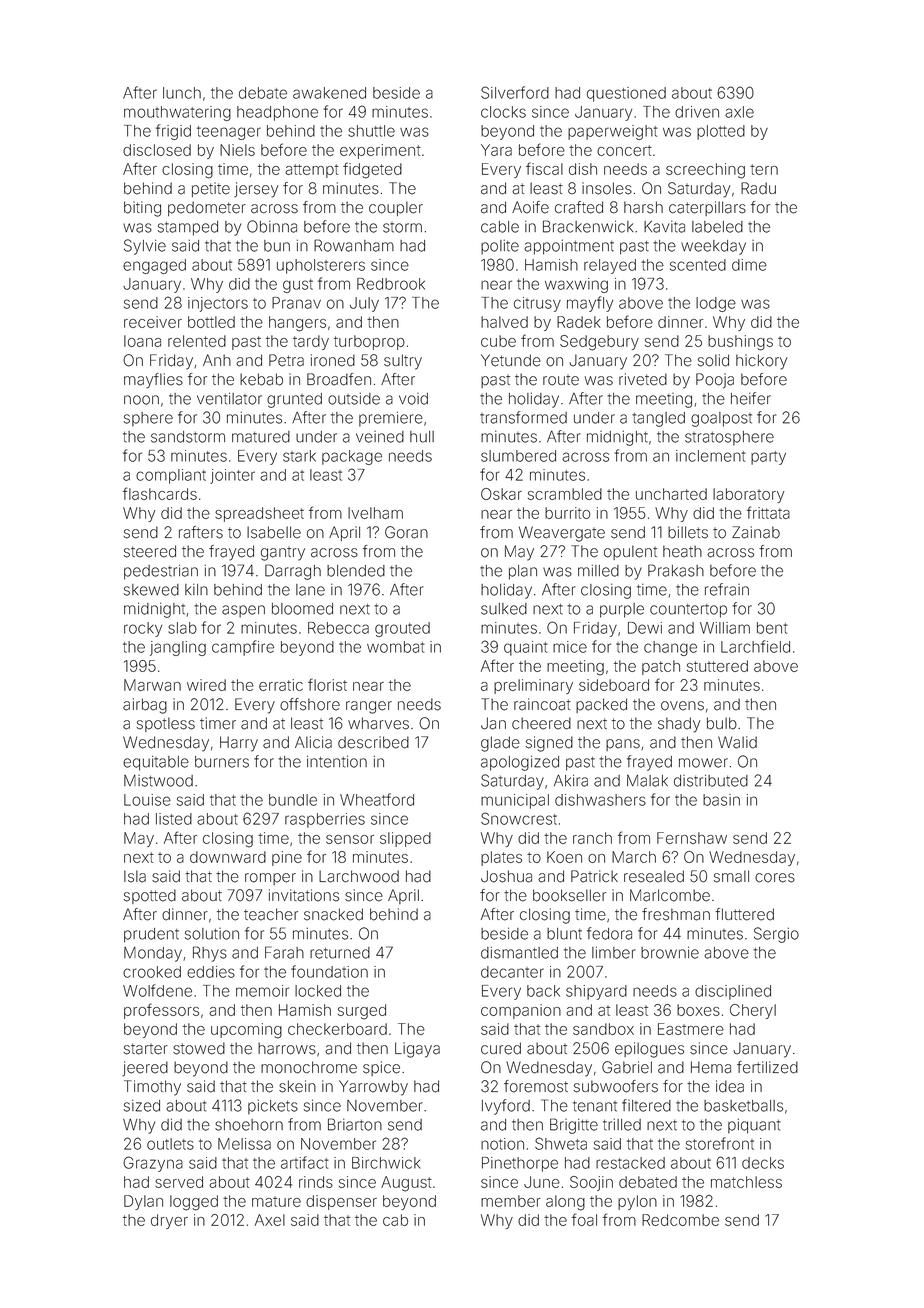 This document has height=1308, width=924. I want to click on Silverford, so click(515, 92).
